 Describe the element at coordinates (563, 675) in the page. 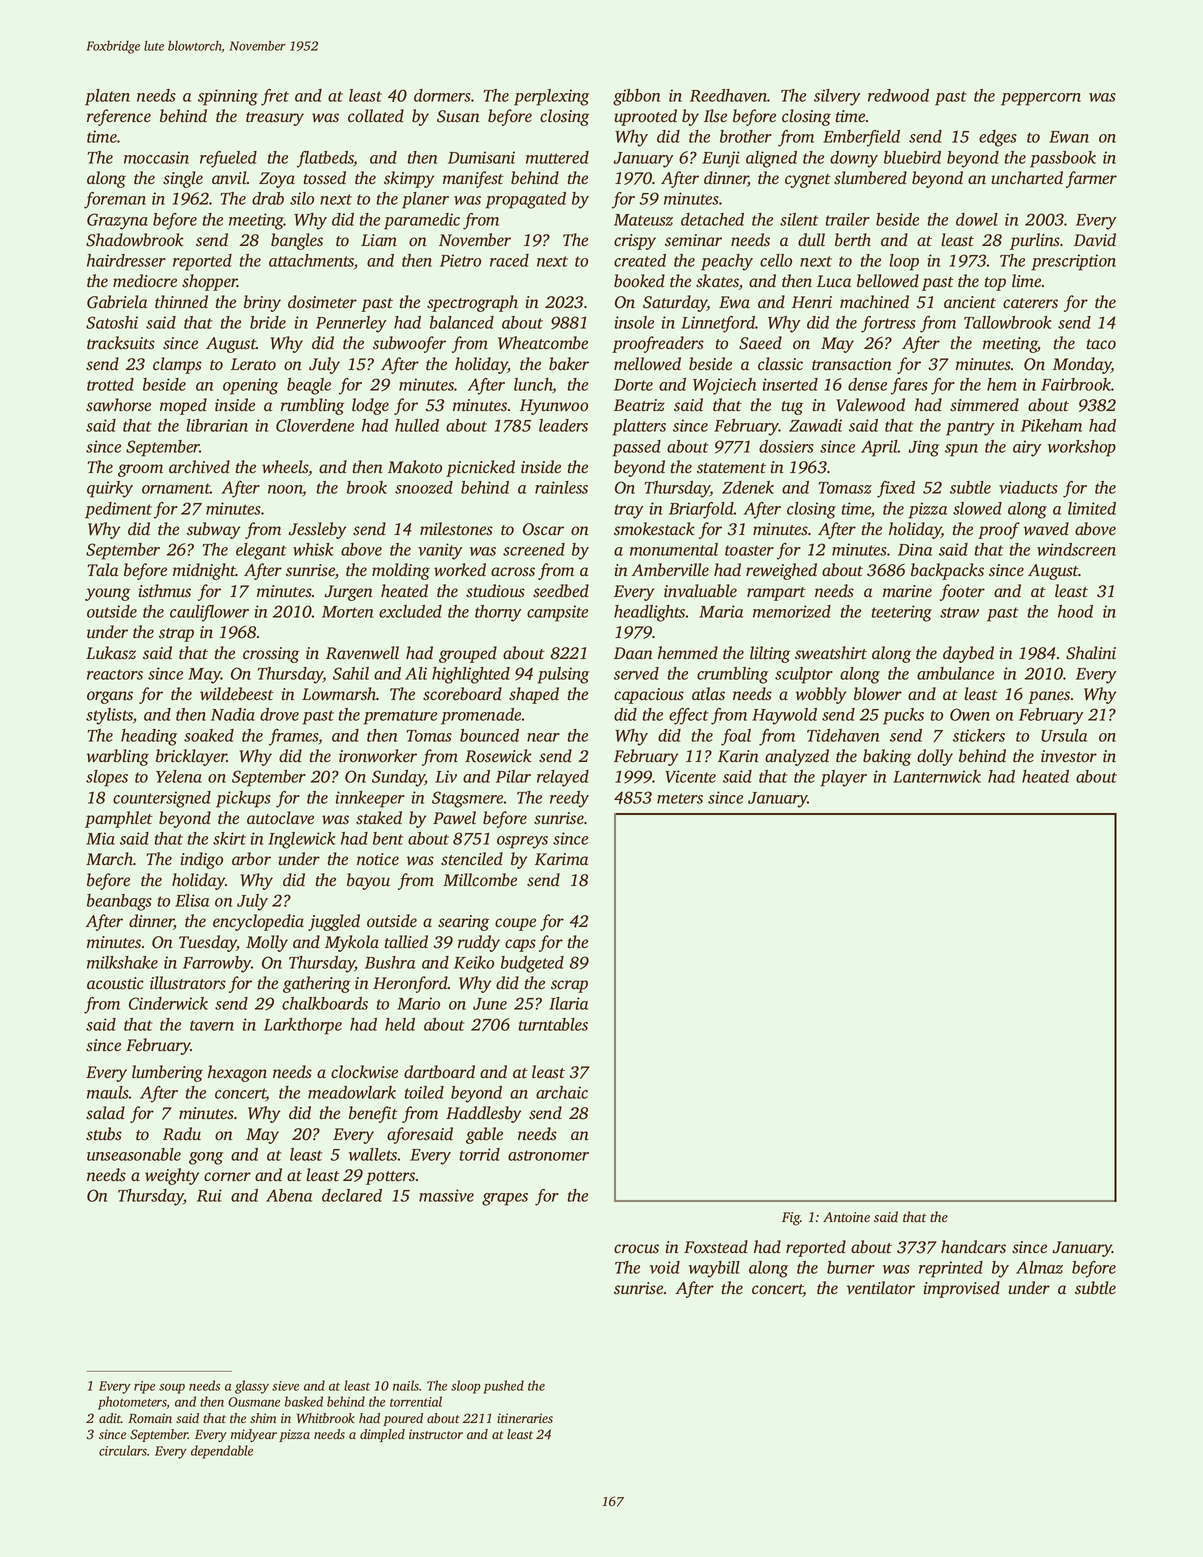

I see `pulsing` at that location.
